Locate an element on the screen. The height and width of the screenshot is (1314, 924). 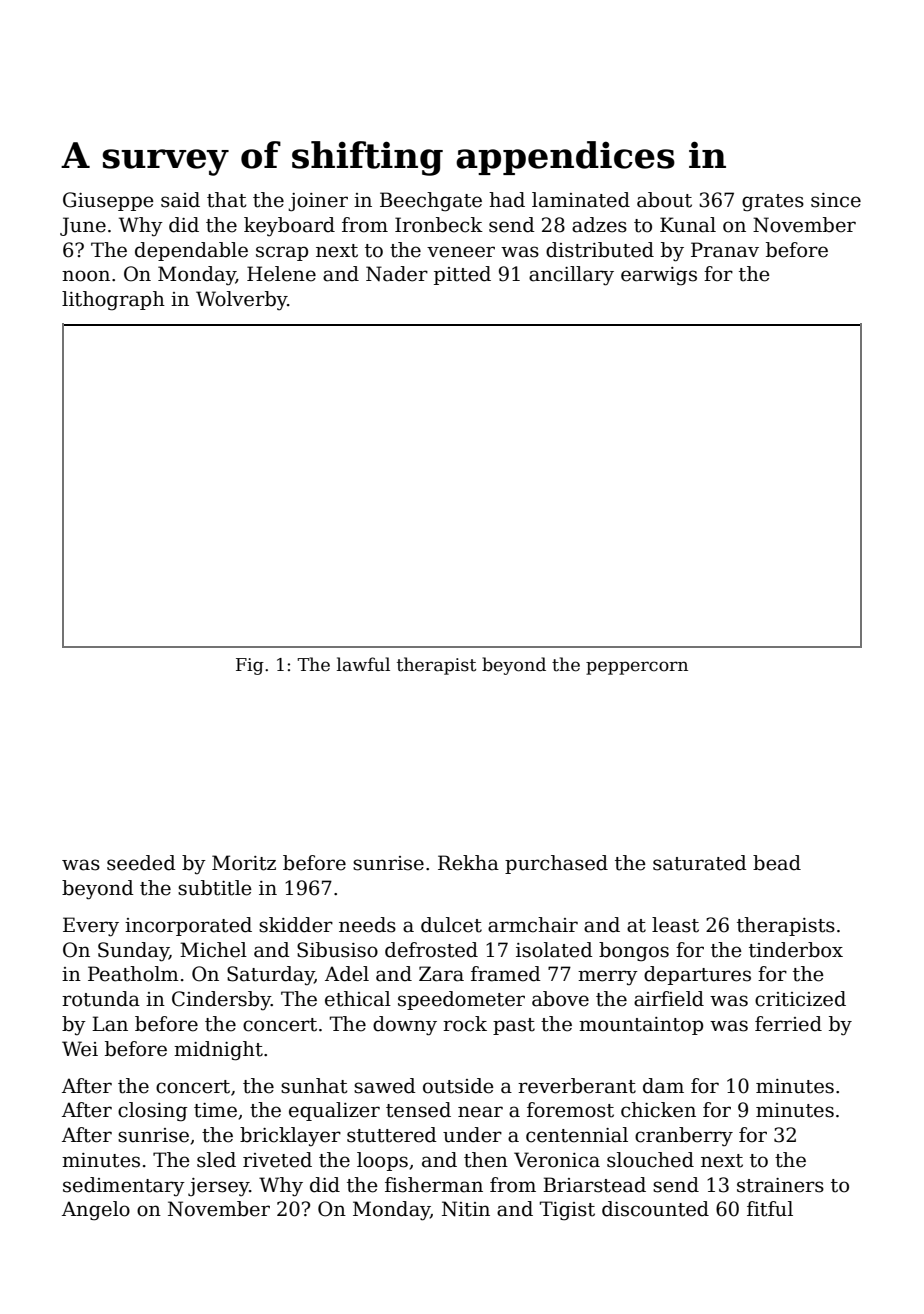
fitful is located at coordinates (770, 1209).
